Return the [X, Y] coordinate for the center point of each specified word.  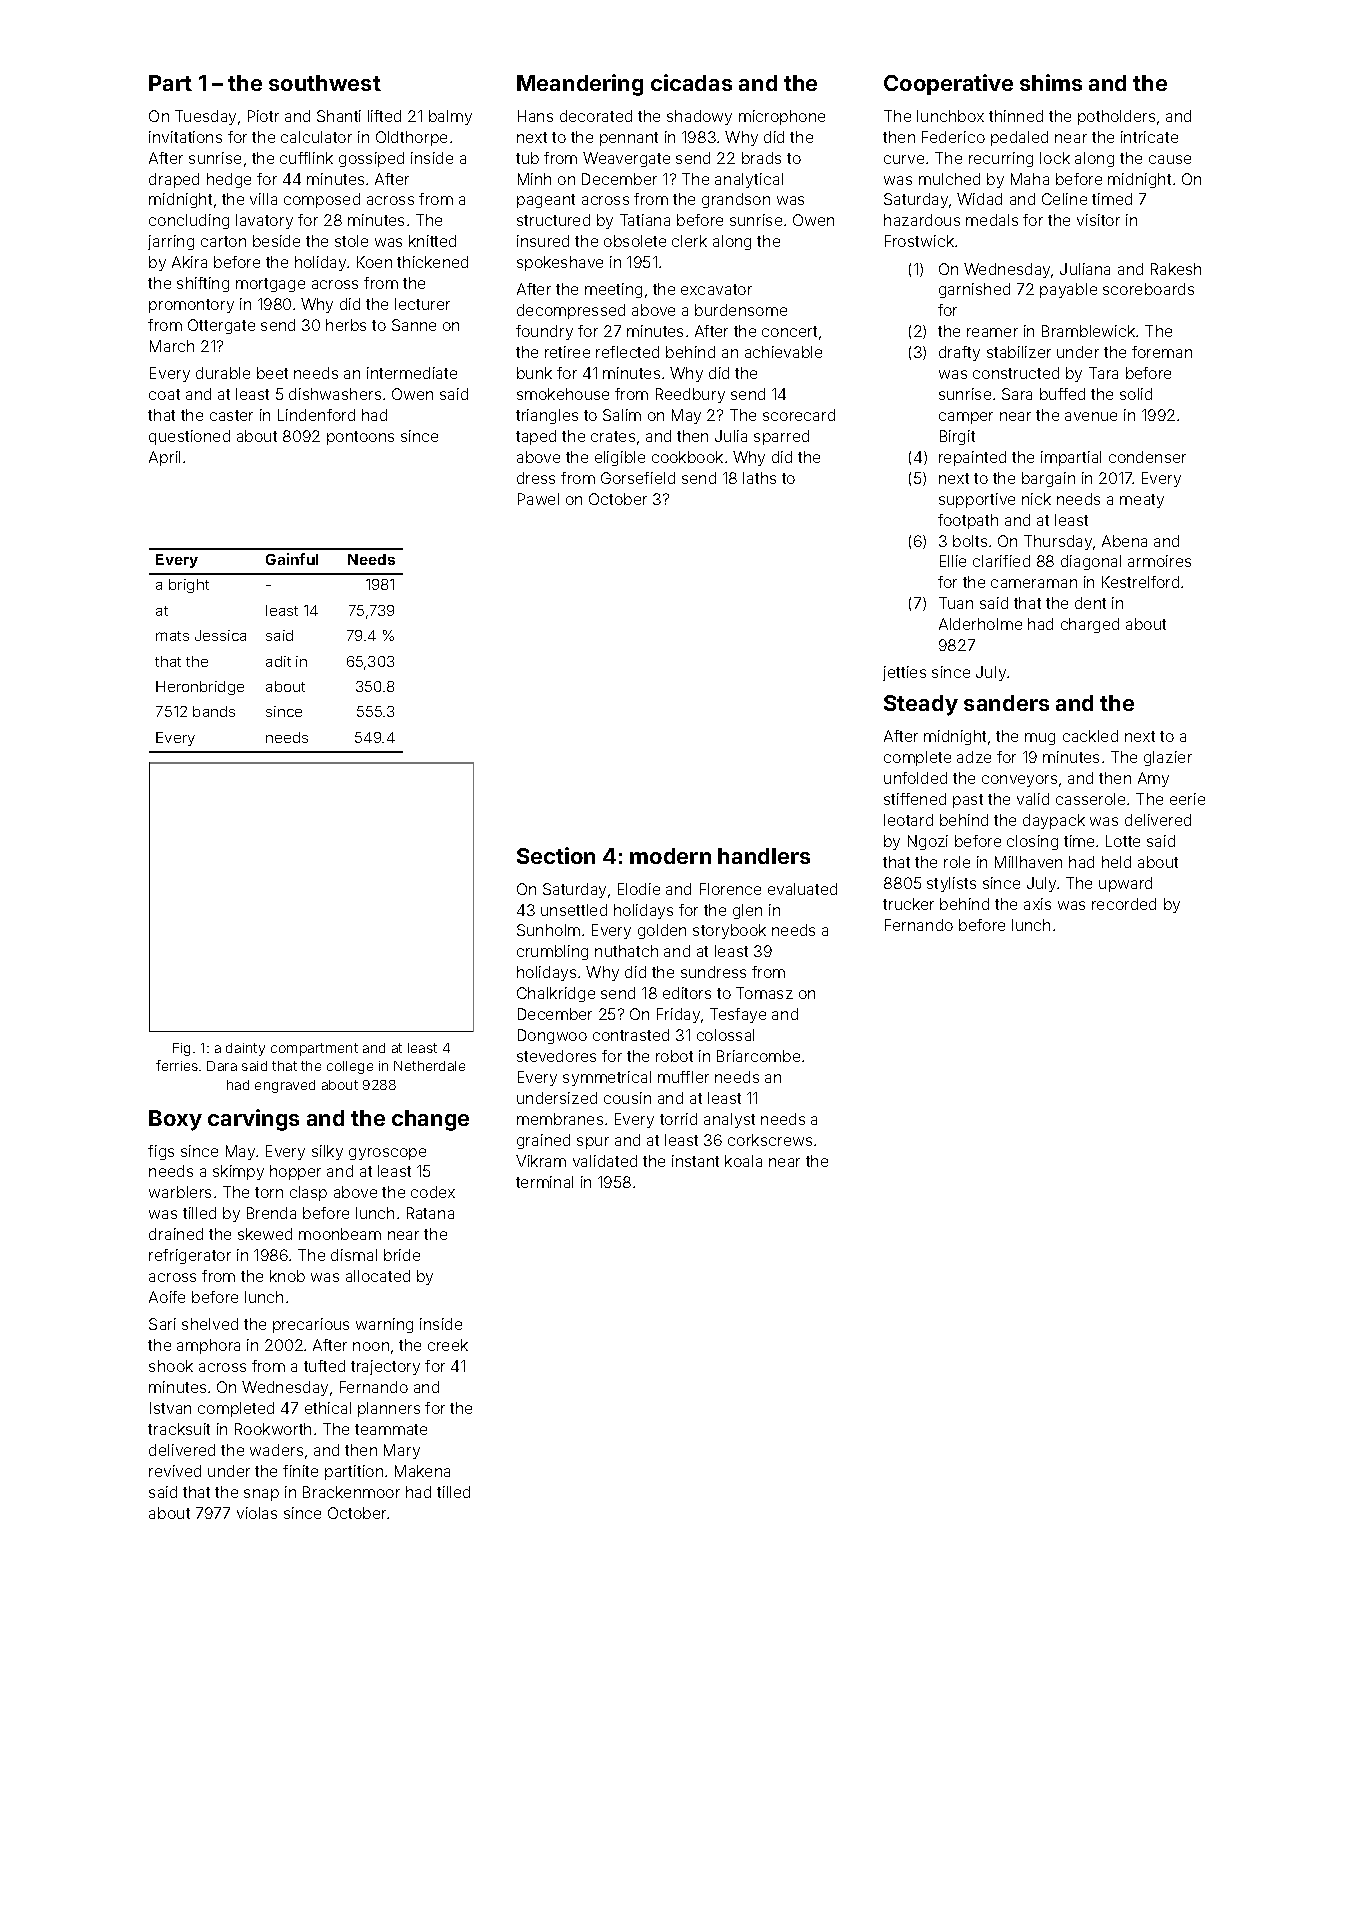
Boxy [175, 1120]
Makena [422, 1471]
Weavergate [626, 159]
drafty [959, 353]
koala [743, 1161]
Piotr [263, 116]
